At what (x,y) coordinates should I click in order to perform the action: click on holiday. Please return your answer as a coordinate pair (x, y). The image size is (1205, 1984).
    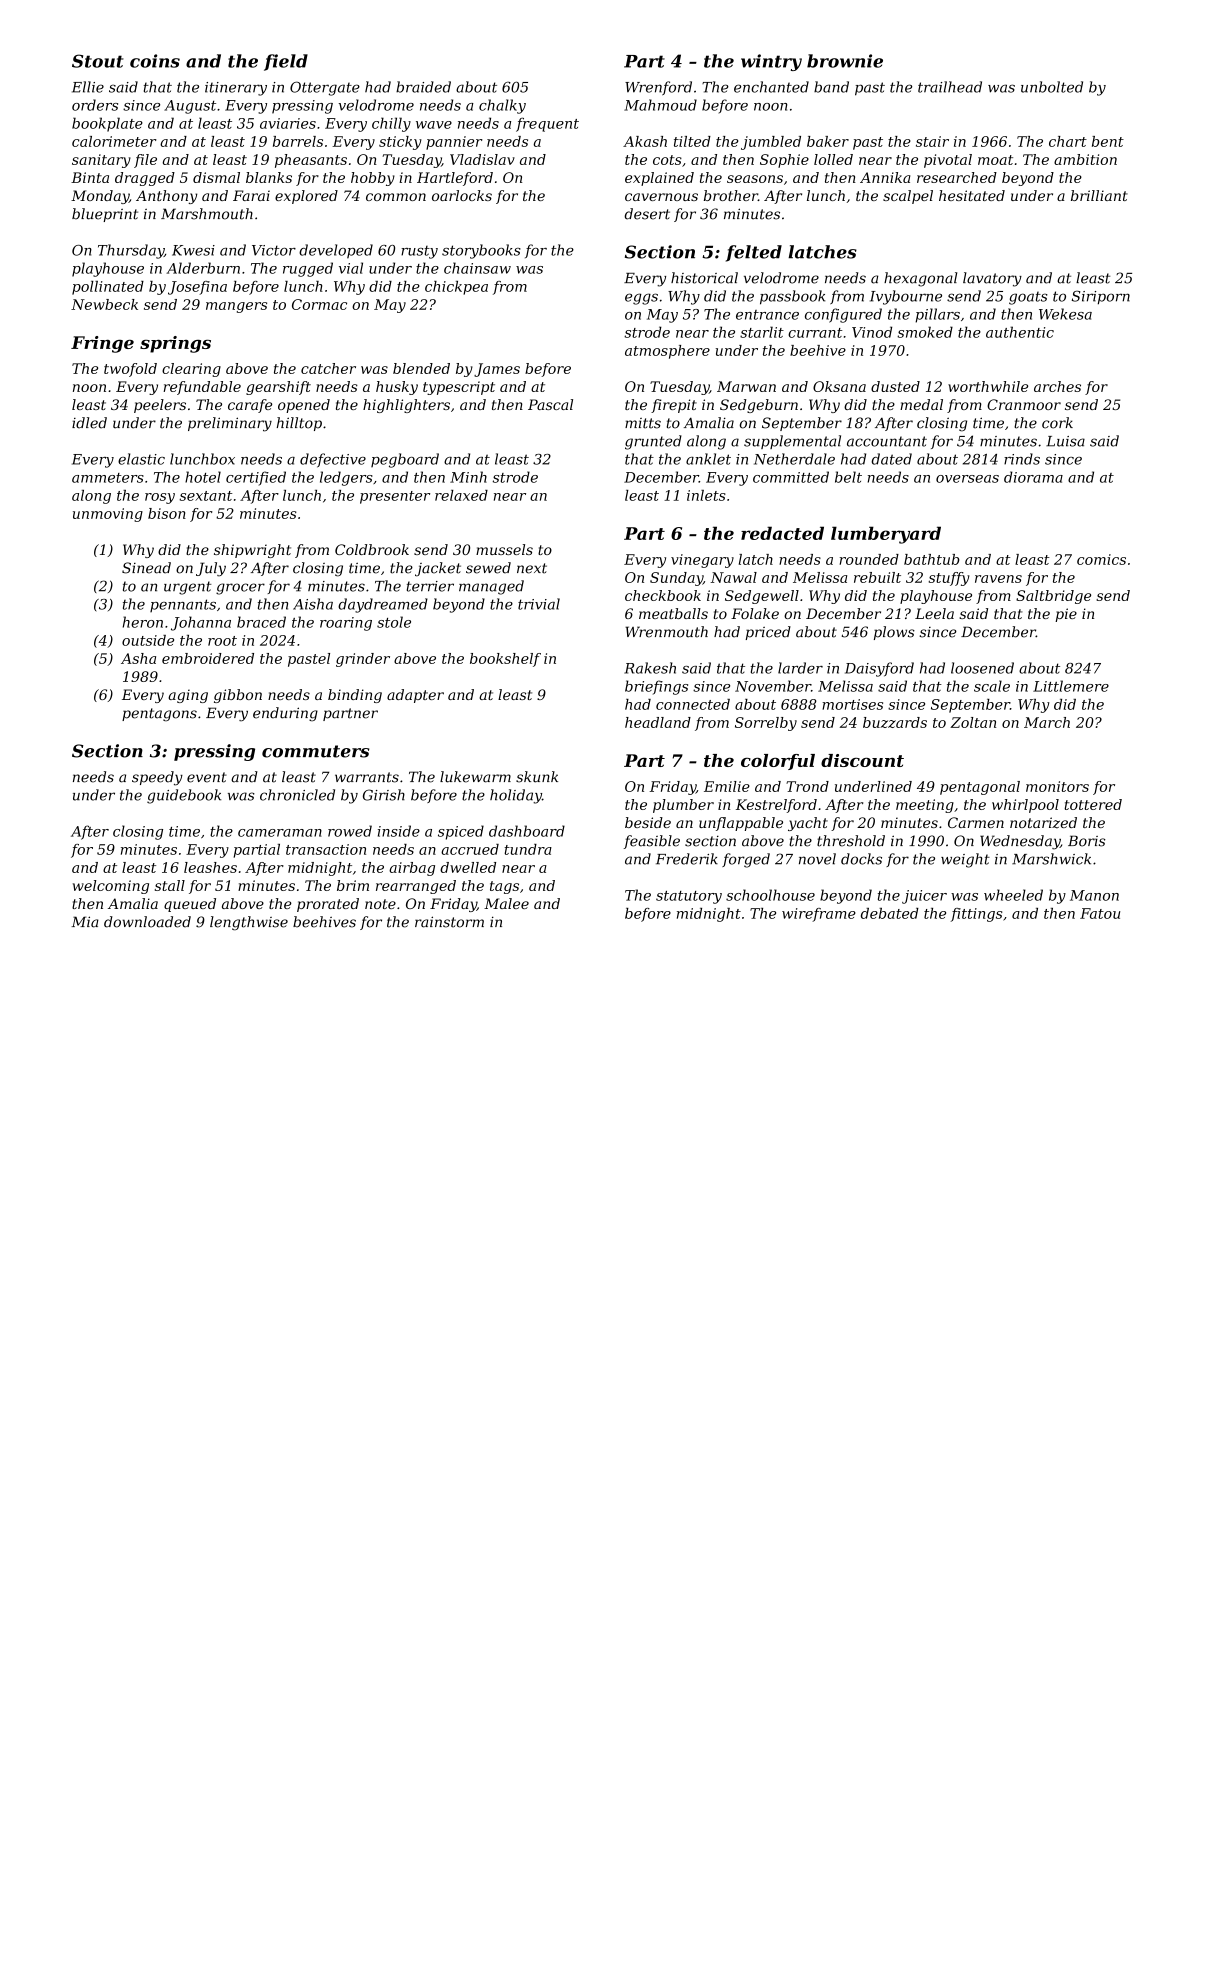
    Looking at the image, I should click on (516, 796).
